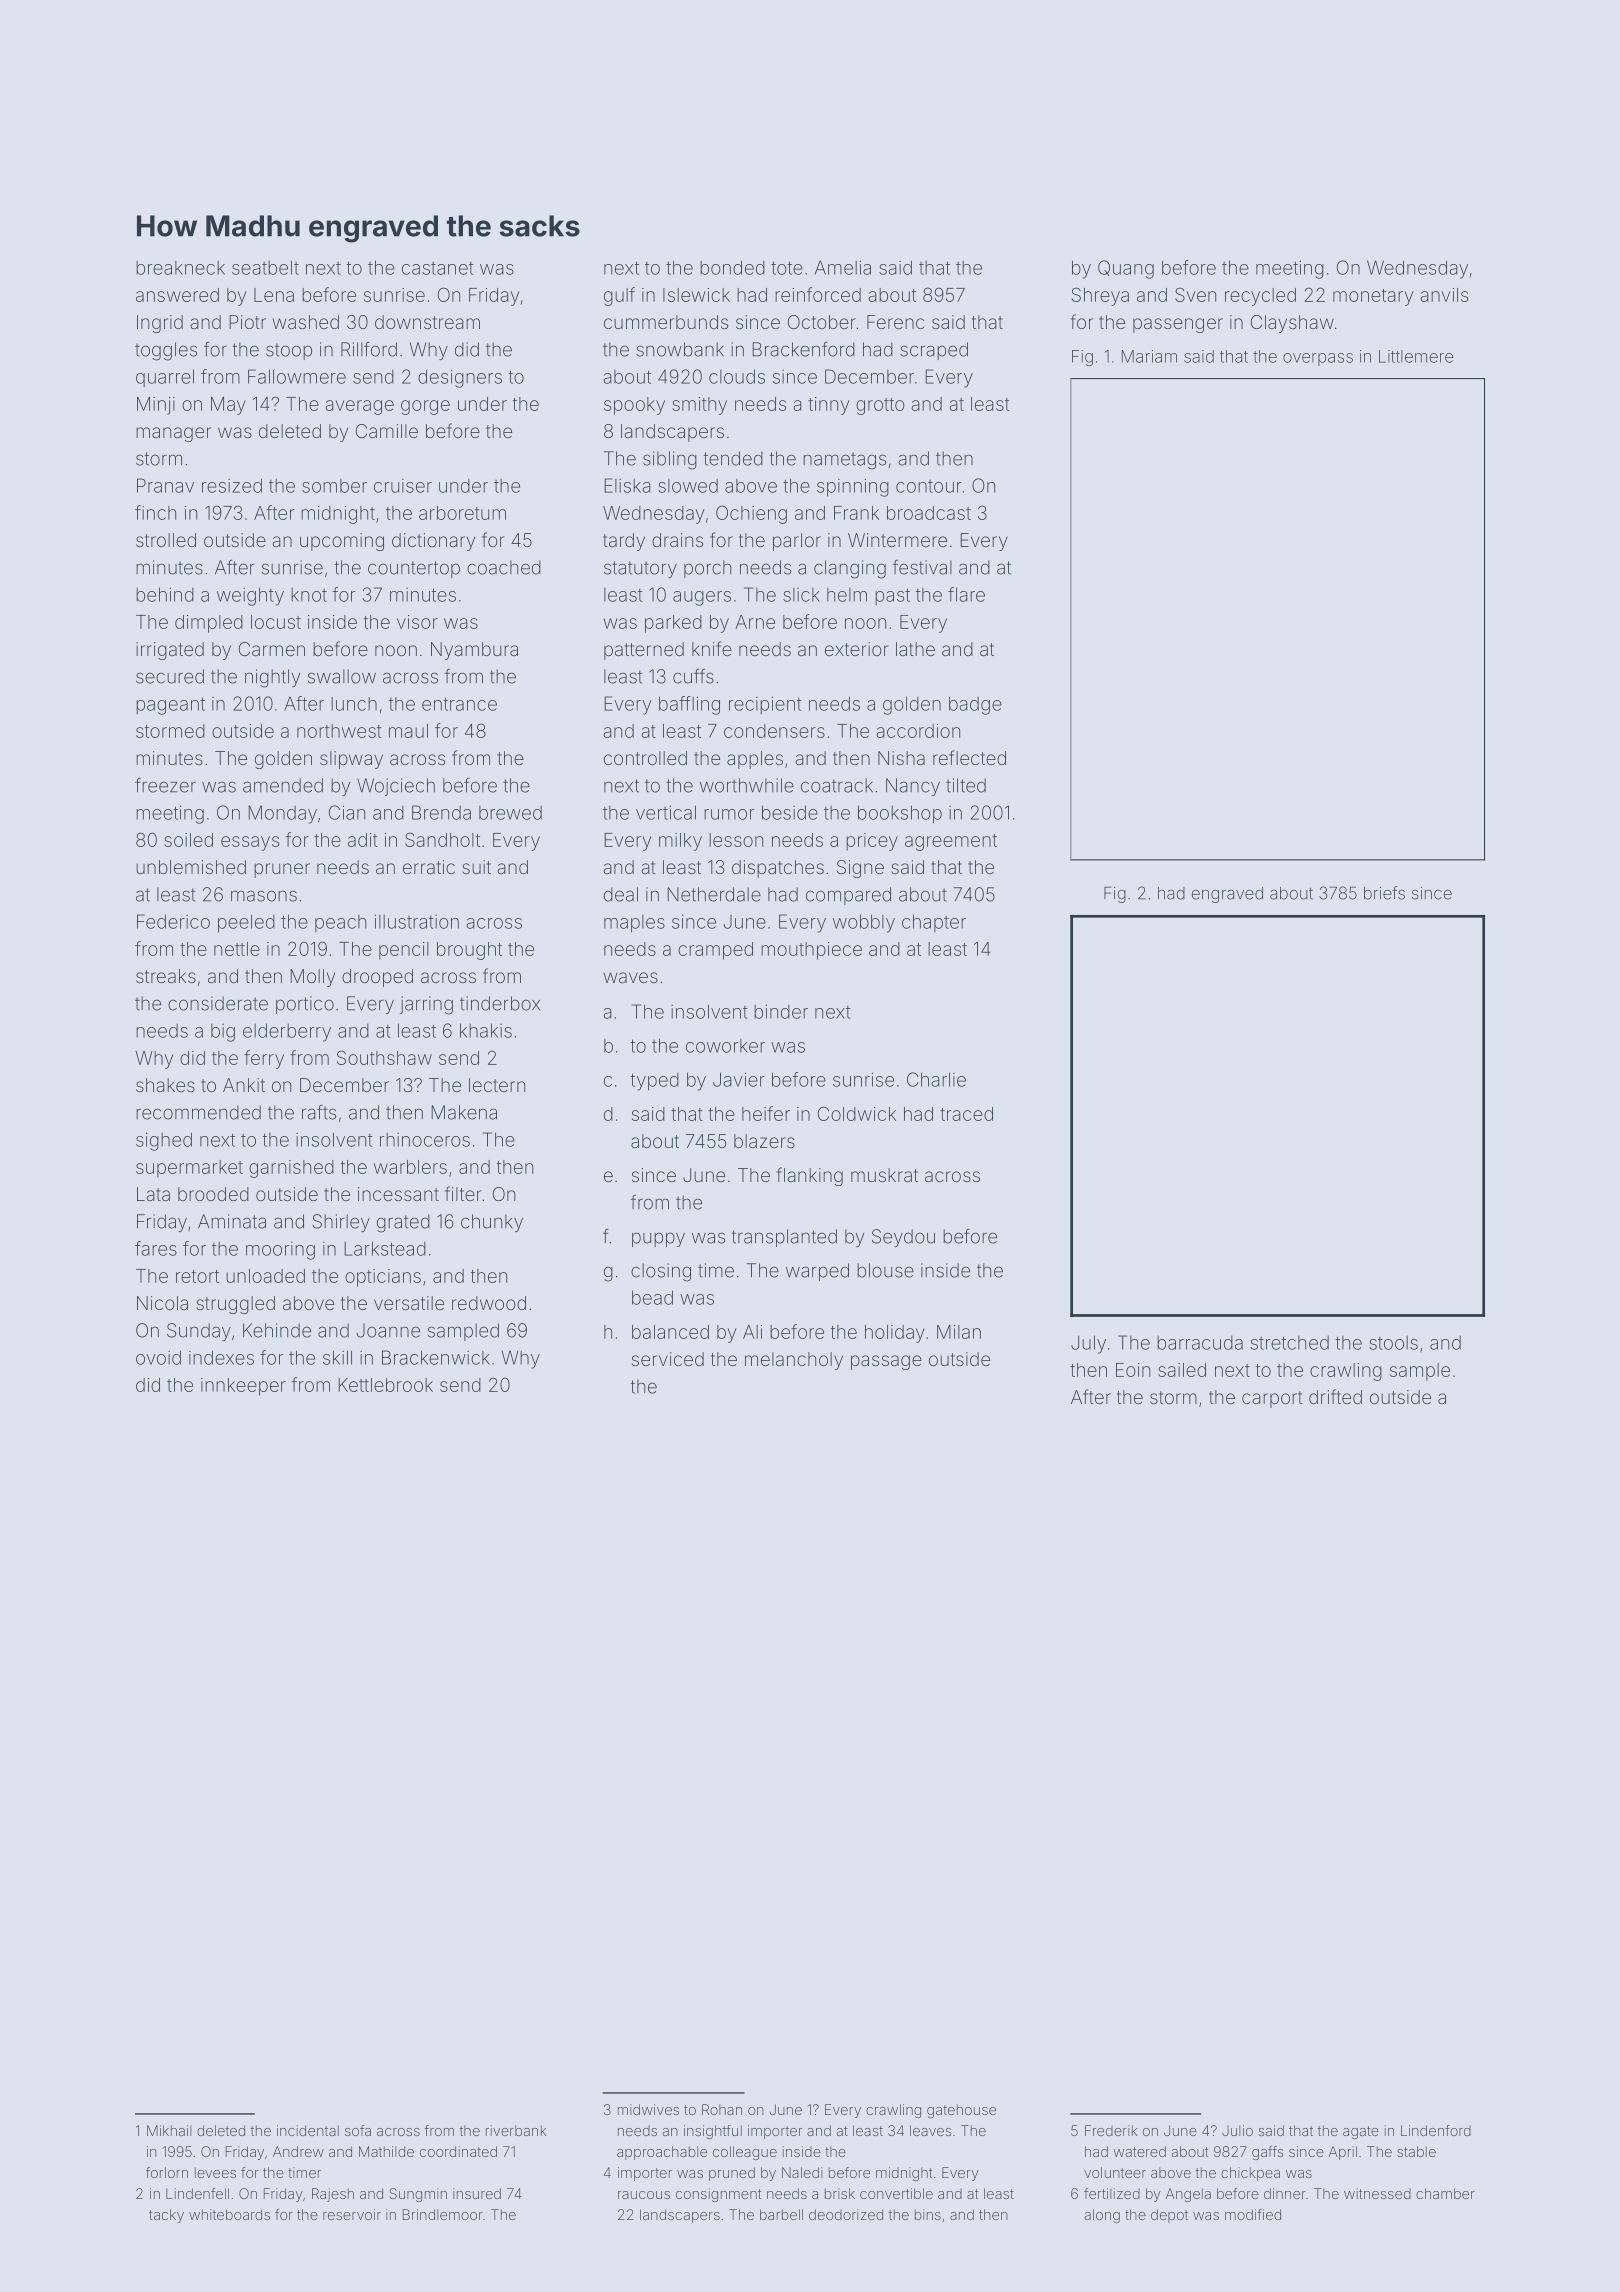  What do you see at coordinates (1182, 1370) in the page?
I see `sailed` at bounding box center [1182, 1370].
